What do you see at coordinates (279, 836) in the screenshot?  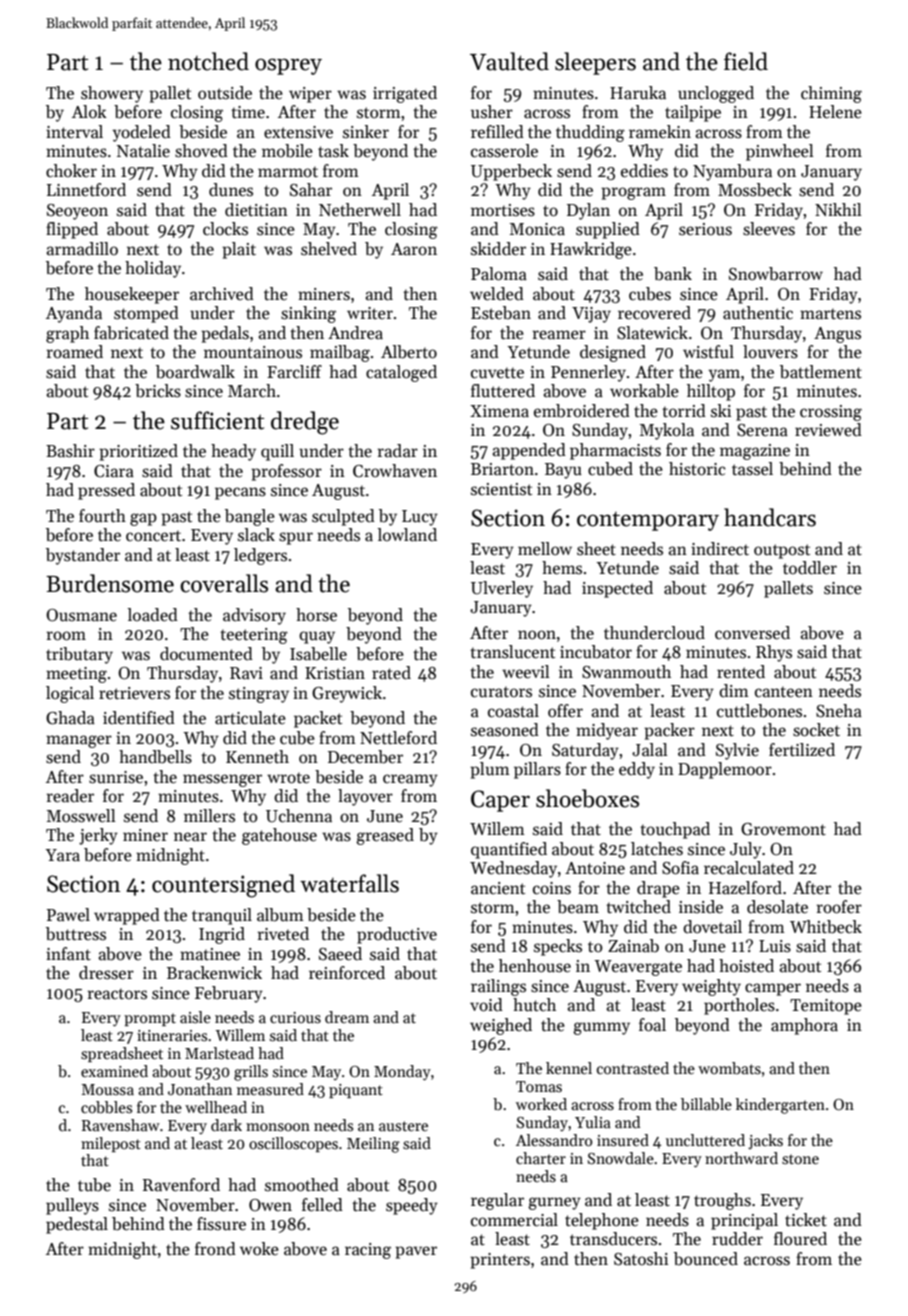 I see `gatehouse` at bounding box center [279, 836].
